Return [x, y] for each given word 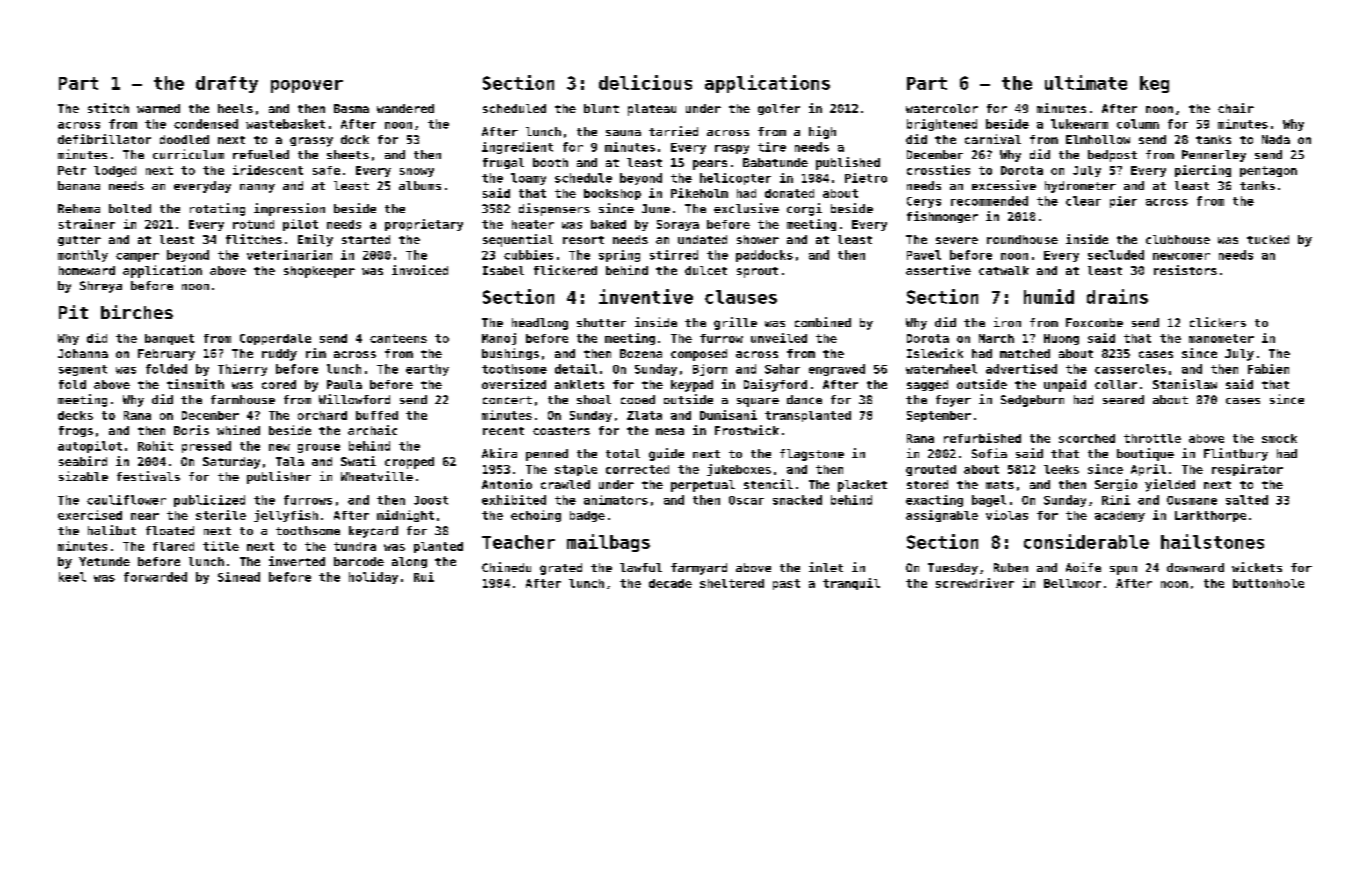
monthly [83, 256]
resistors [1185, 270]
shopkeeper [319, 272]
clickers [1218, 322]
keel [72, 577]
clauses [741, 297]
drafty [227, 84]
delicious [645, 82]
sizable [83, 476]
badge [587, 516]
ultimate [1086, 82]
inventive [646, 296]
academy [1120, 516]
